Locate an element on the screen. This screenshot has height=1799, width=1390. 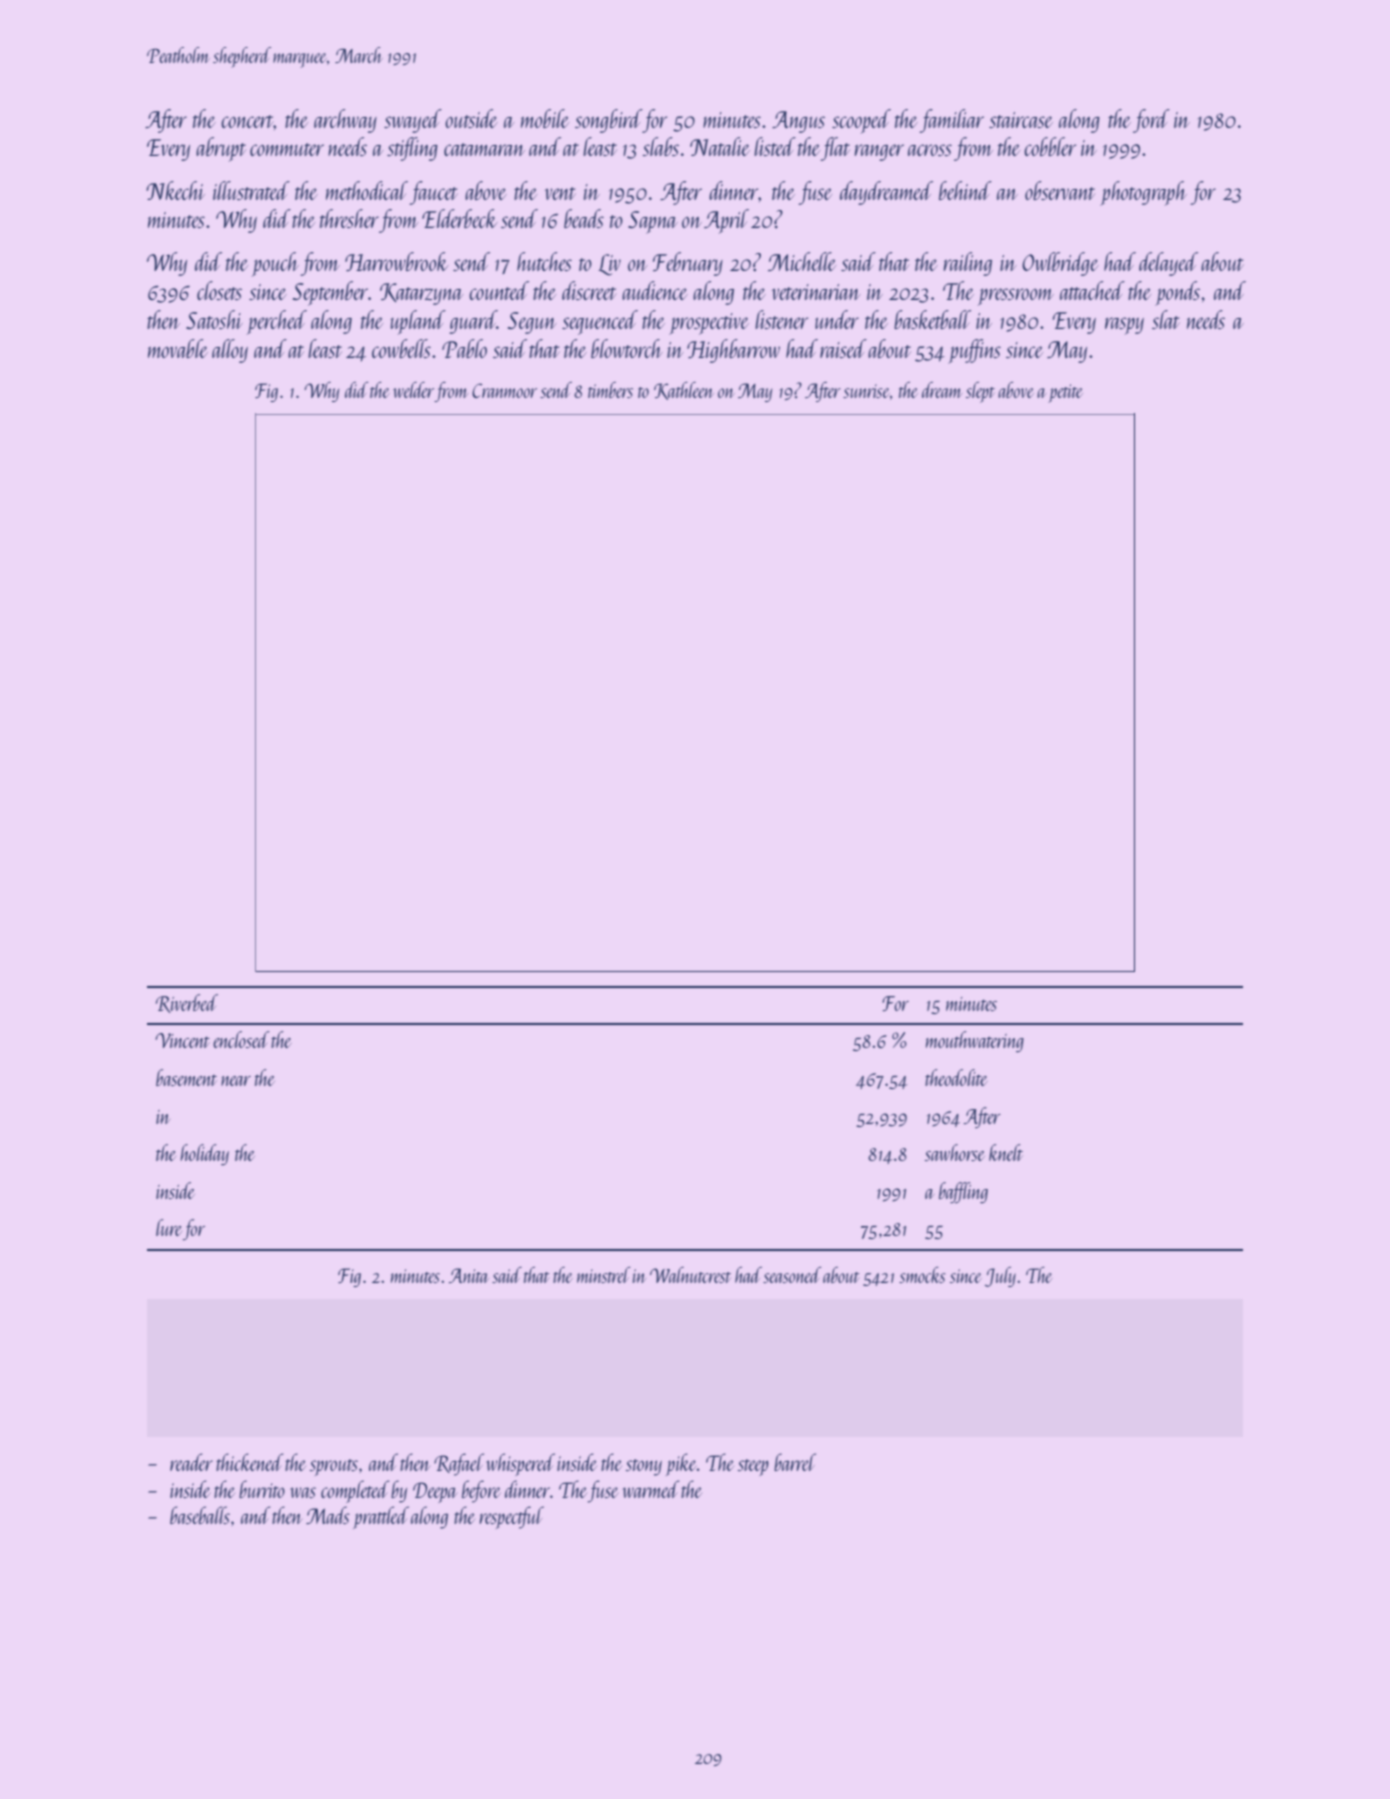
theodolite is located at coordinates (956, 1077).
